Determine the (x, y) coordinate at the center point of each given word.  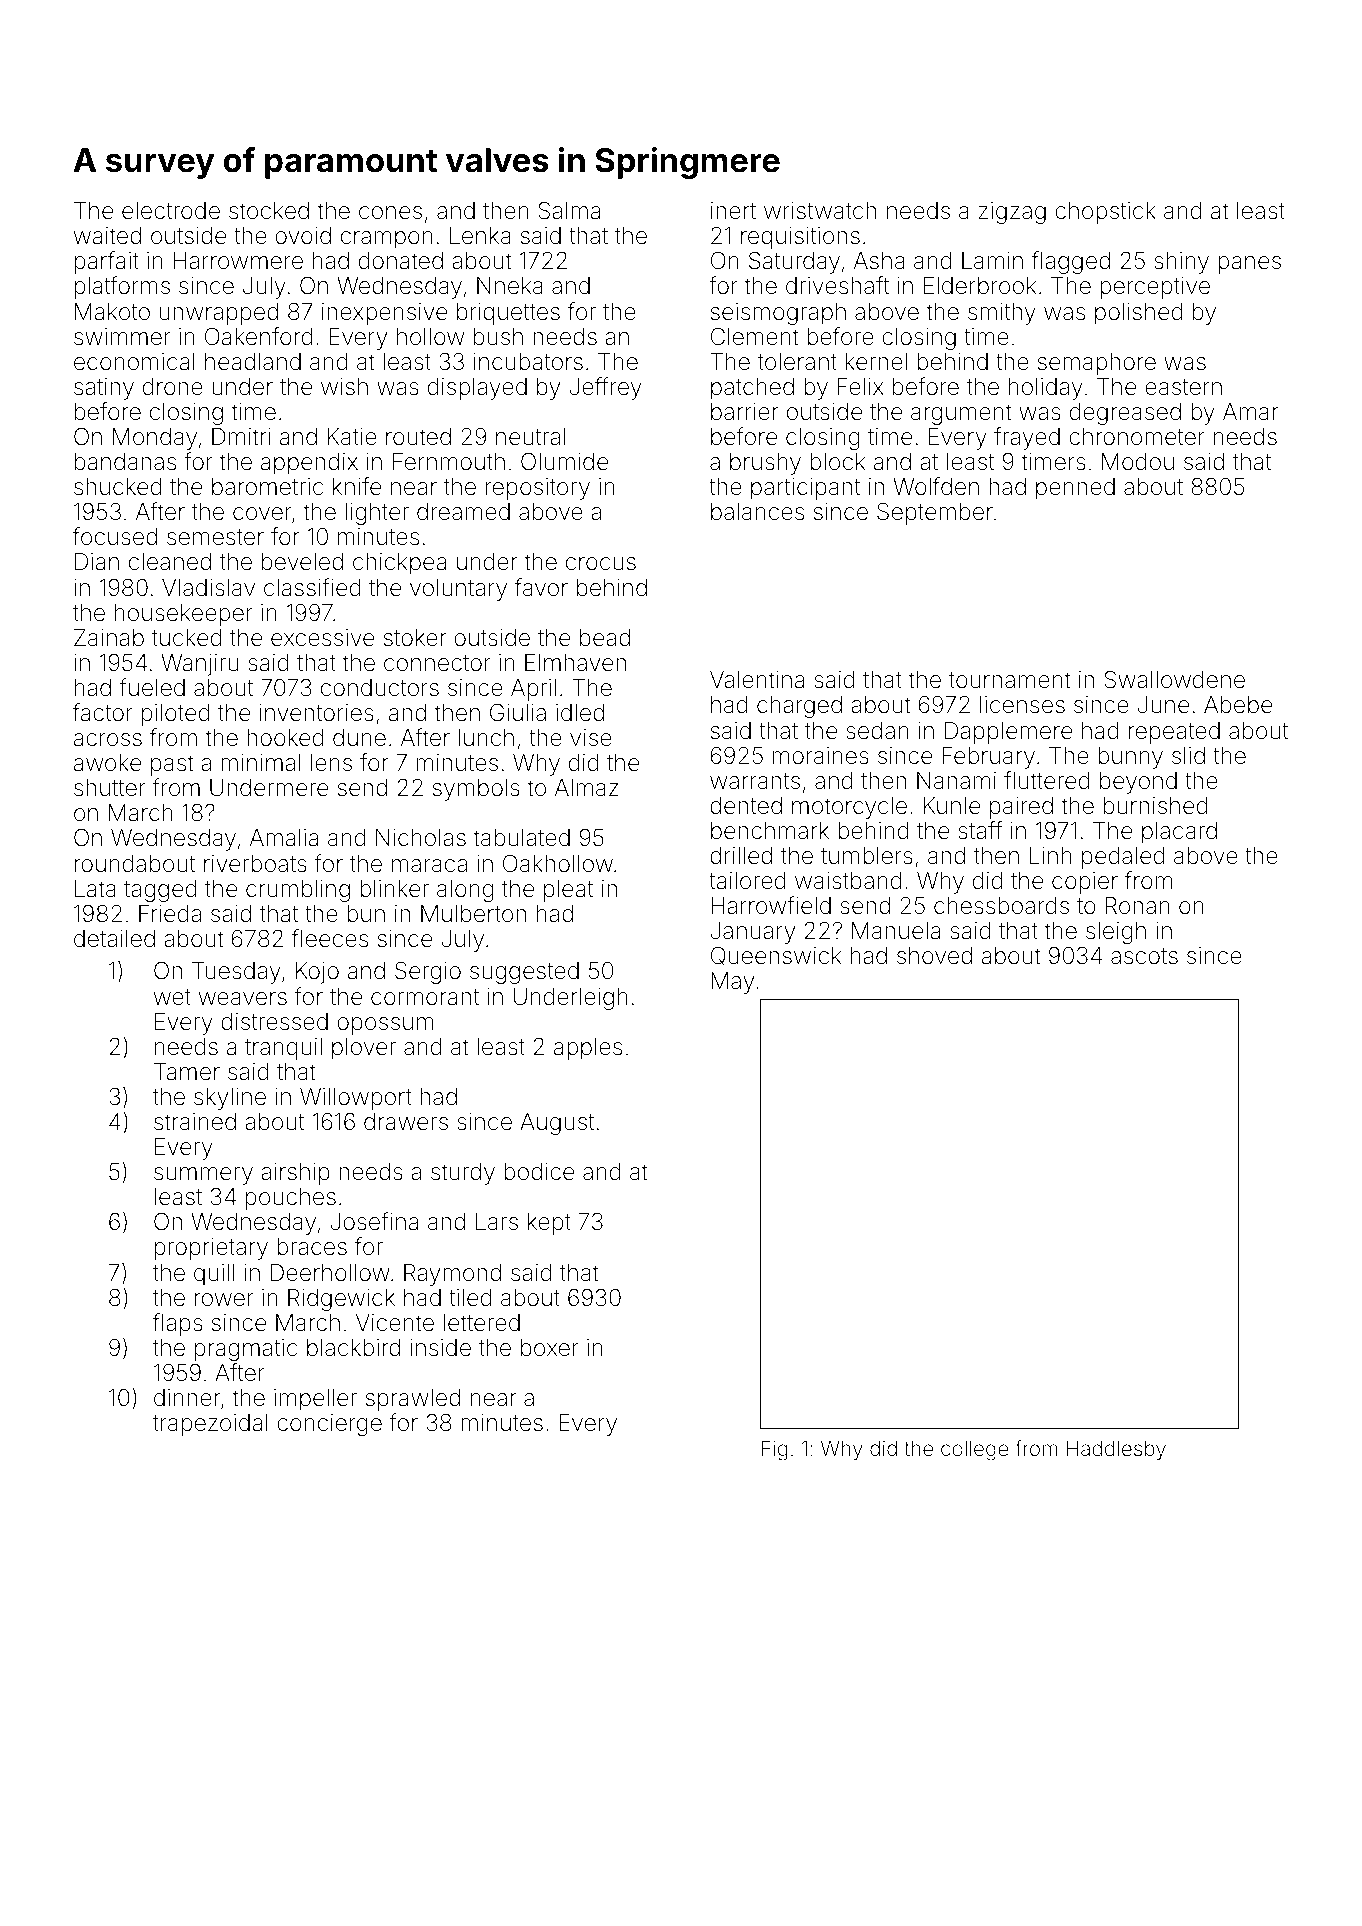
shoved (934, 956)
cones (390, 213)
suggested (524, 973)
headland (253, 362)
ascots (1144, 956)
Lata (95, 889)
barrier (744, 412)
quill (214, 1275)
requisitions (800, 238)
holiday (1046, 389)
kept (549, 1224)
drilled (741, 855)
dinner (187, 1398)
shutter (110, 788)
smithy (1002, 314)
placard (1179, 833)
